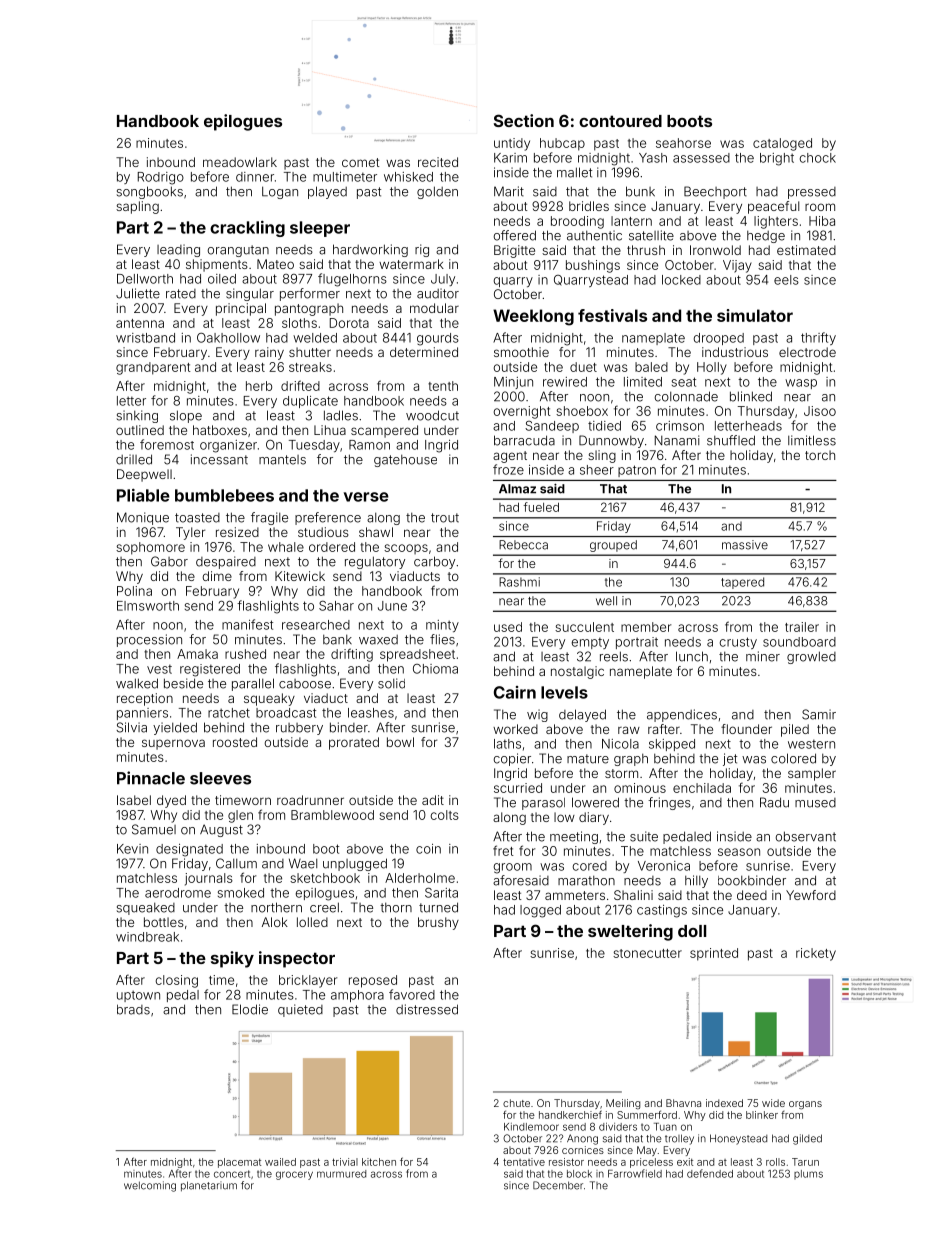 The height and width of the page is (1233, 952). I want to click on Cairn, so click(515, 692).
